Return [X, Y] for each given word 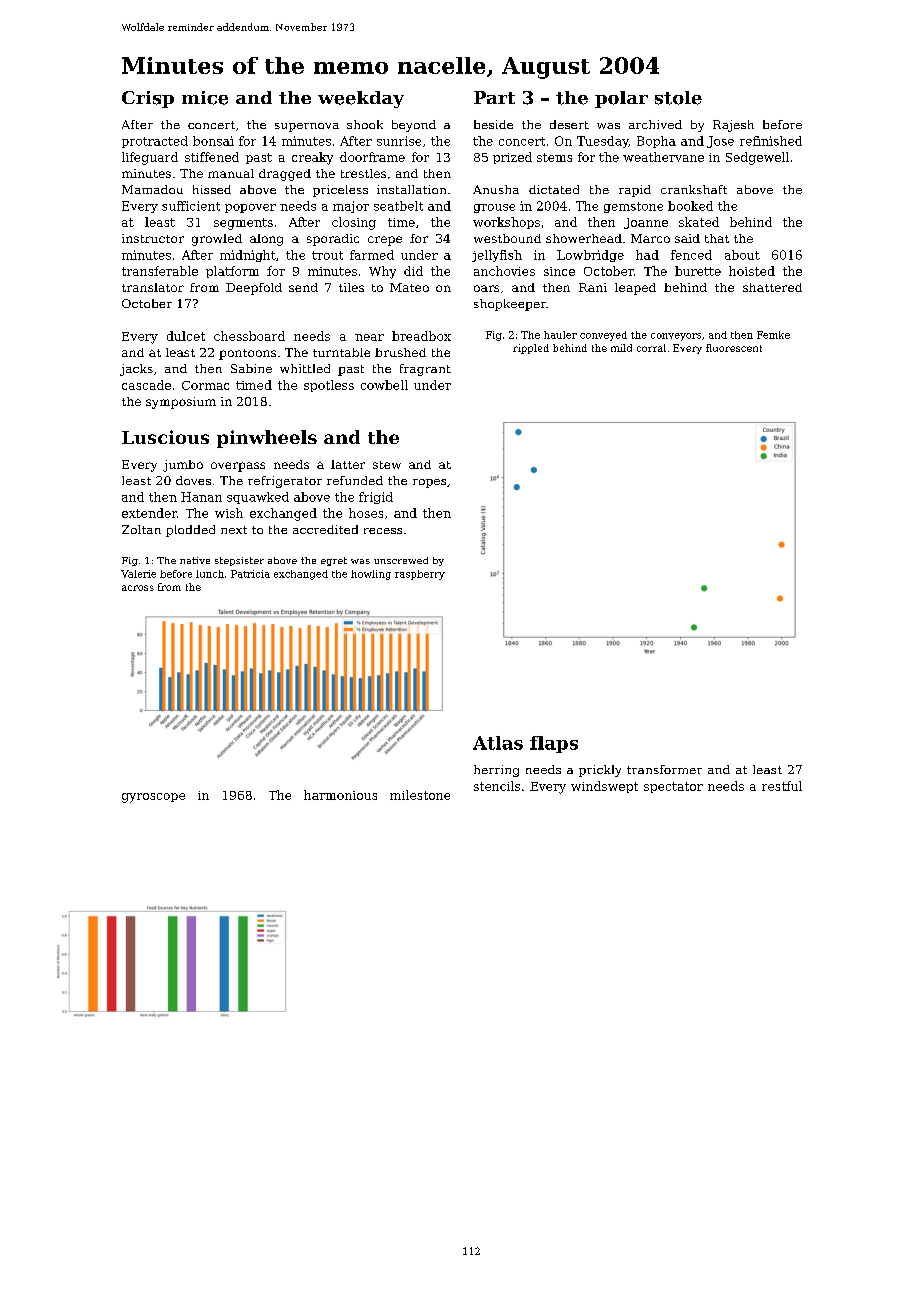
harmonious [340, 795]
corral [651, 348]
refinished [771, 141]
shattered [772, 287]
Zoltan [141, 529]
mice [205, 98]
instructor [153, 238]
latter [348, 464]
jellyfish [497, 256]
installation [411, 189]
